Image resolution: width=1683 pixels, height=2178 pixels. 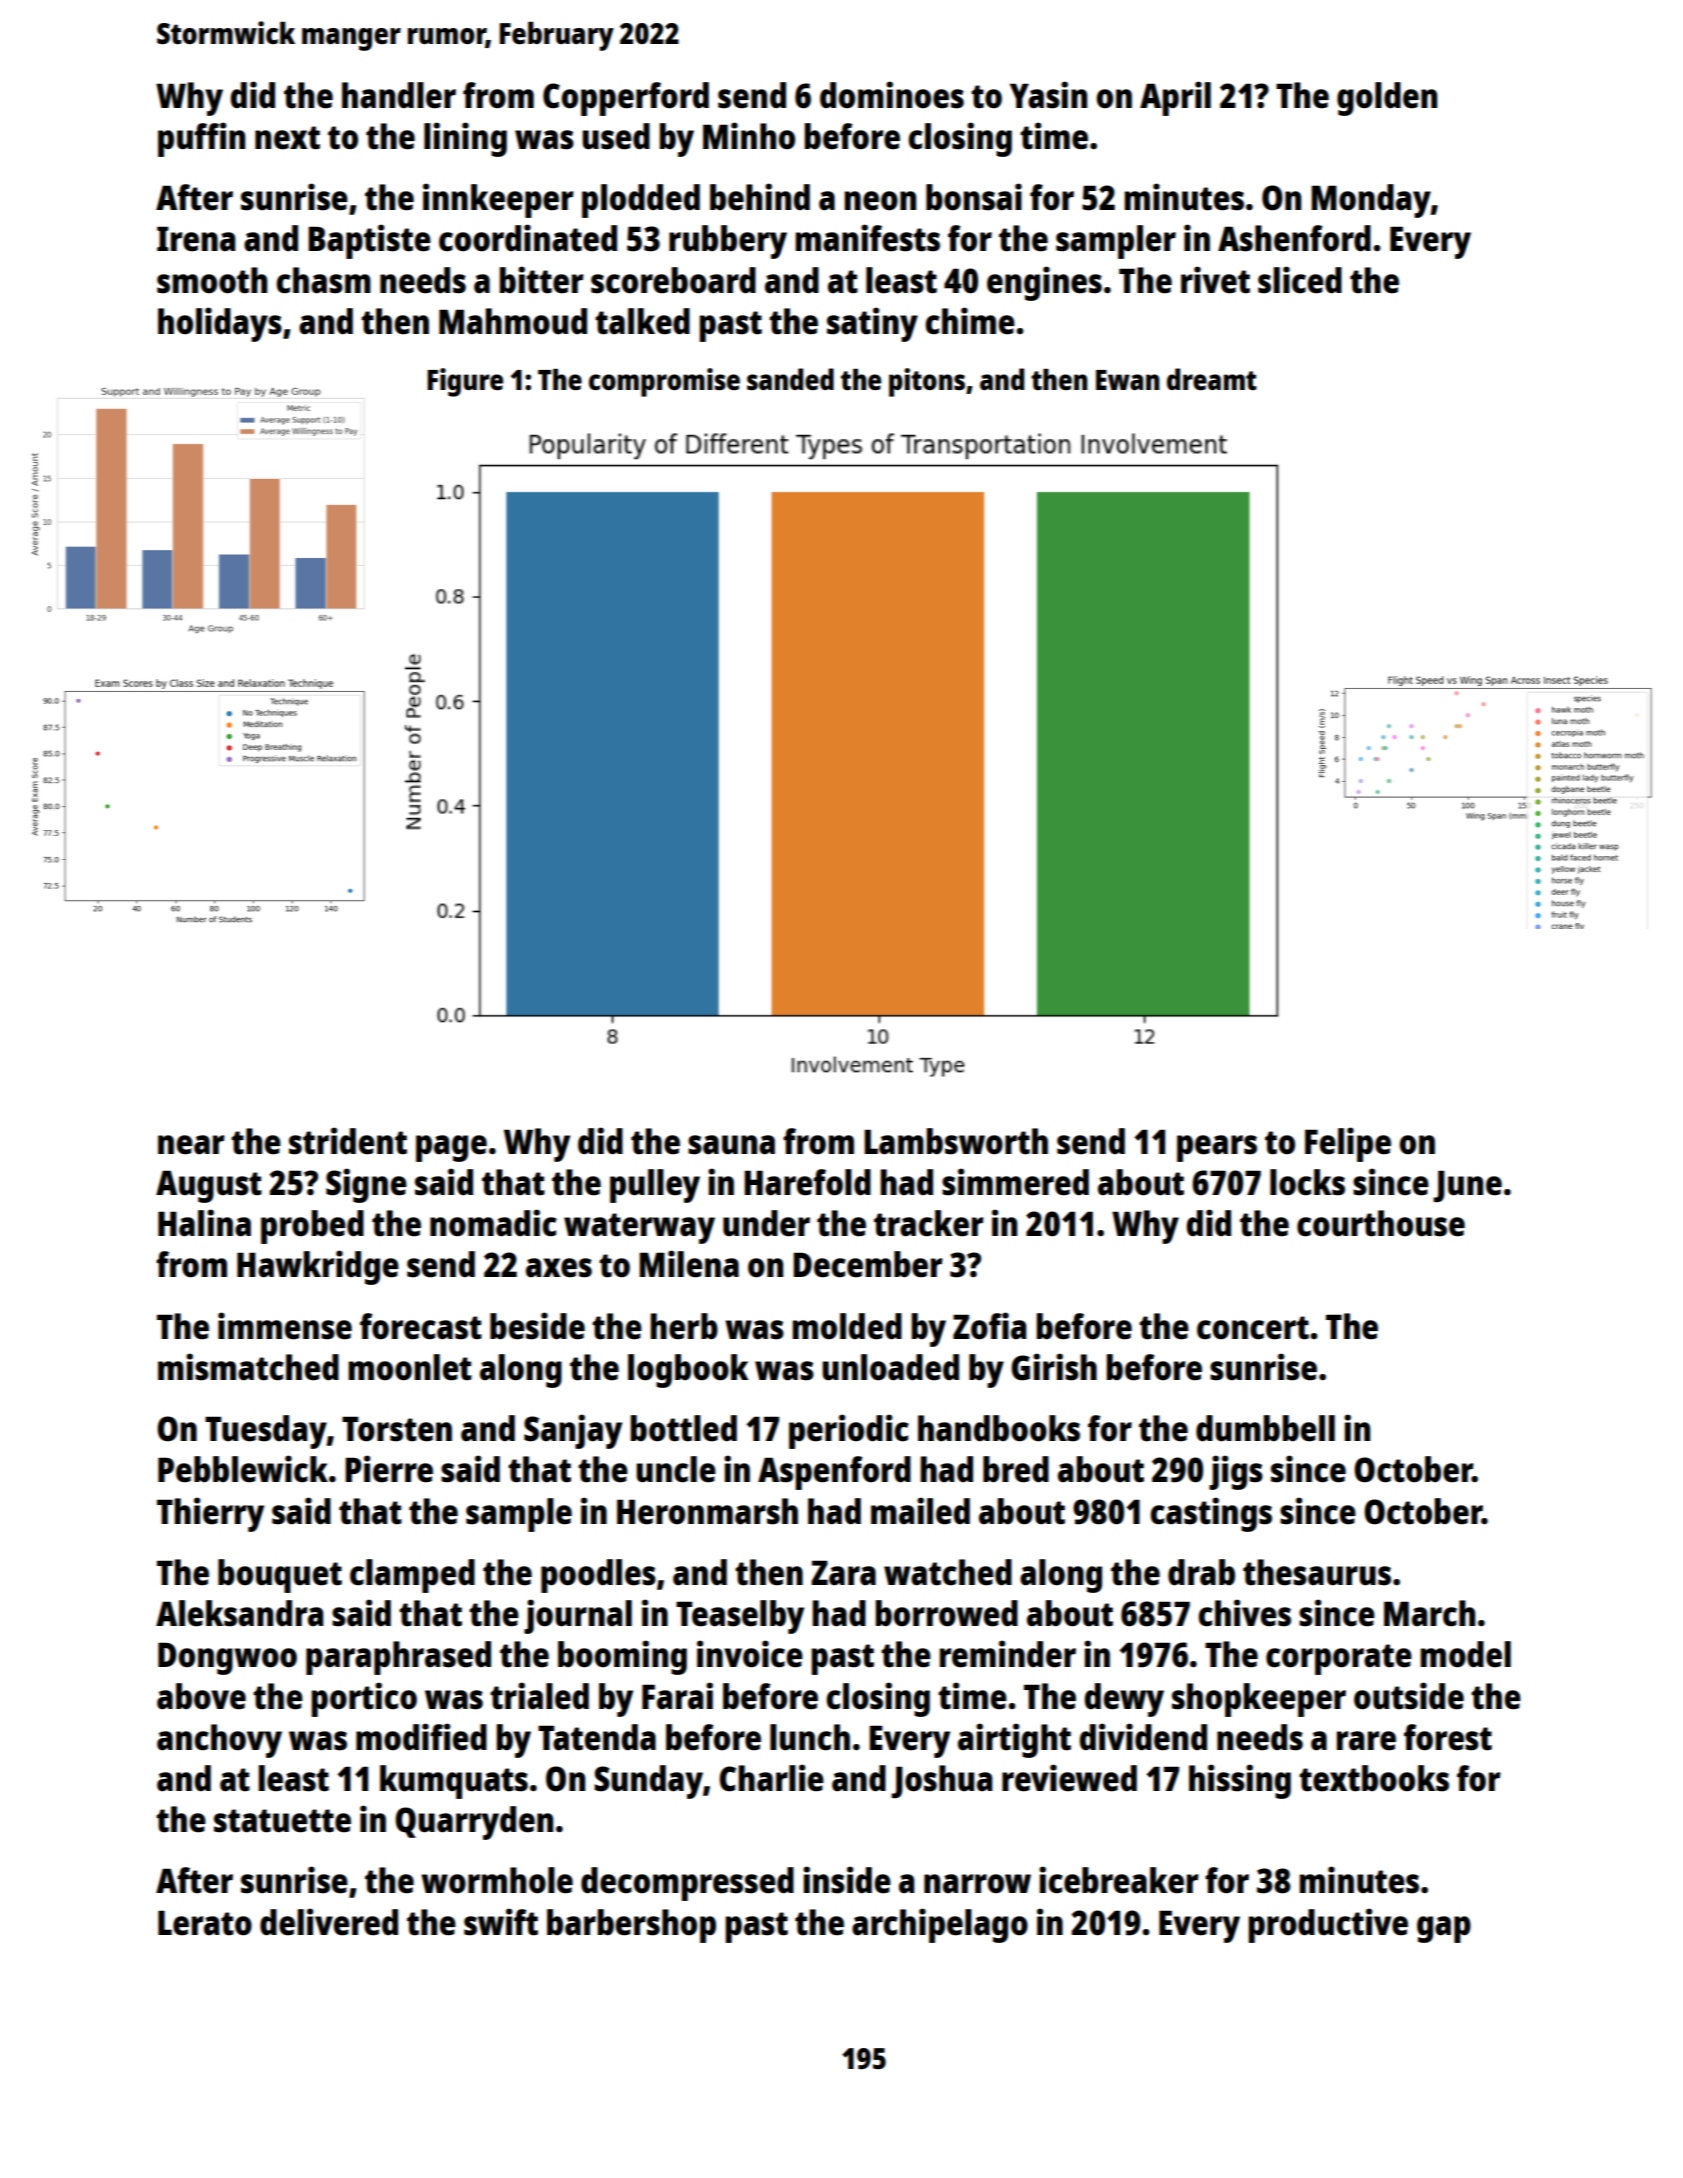 What do you see at coordinates (1015, 1182) in the image?
I see `simmered` at bounding box center [1015, 1182].
